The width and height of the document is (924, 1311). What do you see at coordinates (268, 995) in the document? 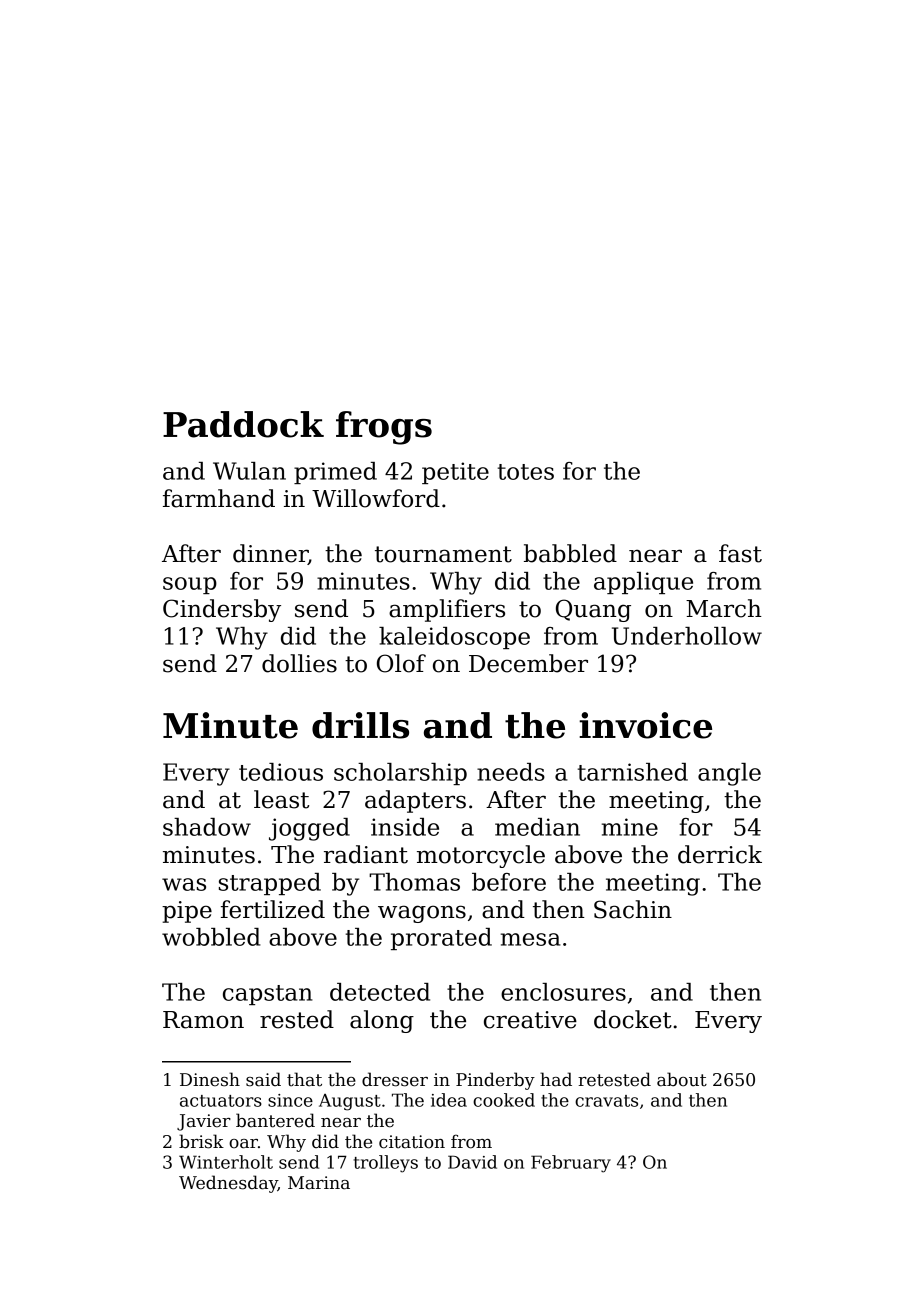
I see `capstan` at bounding box center [268, 995].
